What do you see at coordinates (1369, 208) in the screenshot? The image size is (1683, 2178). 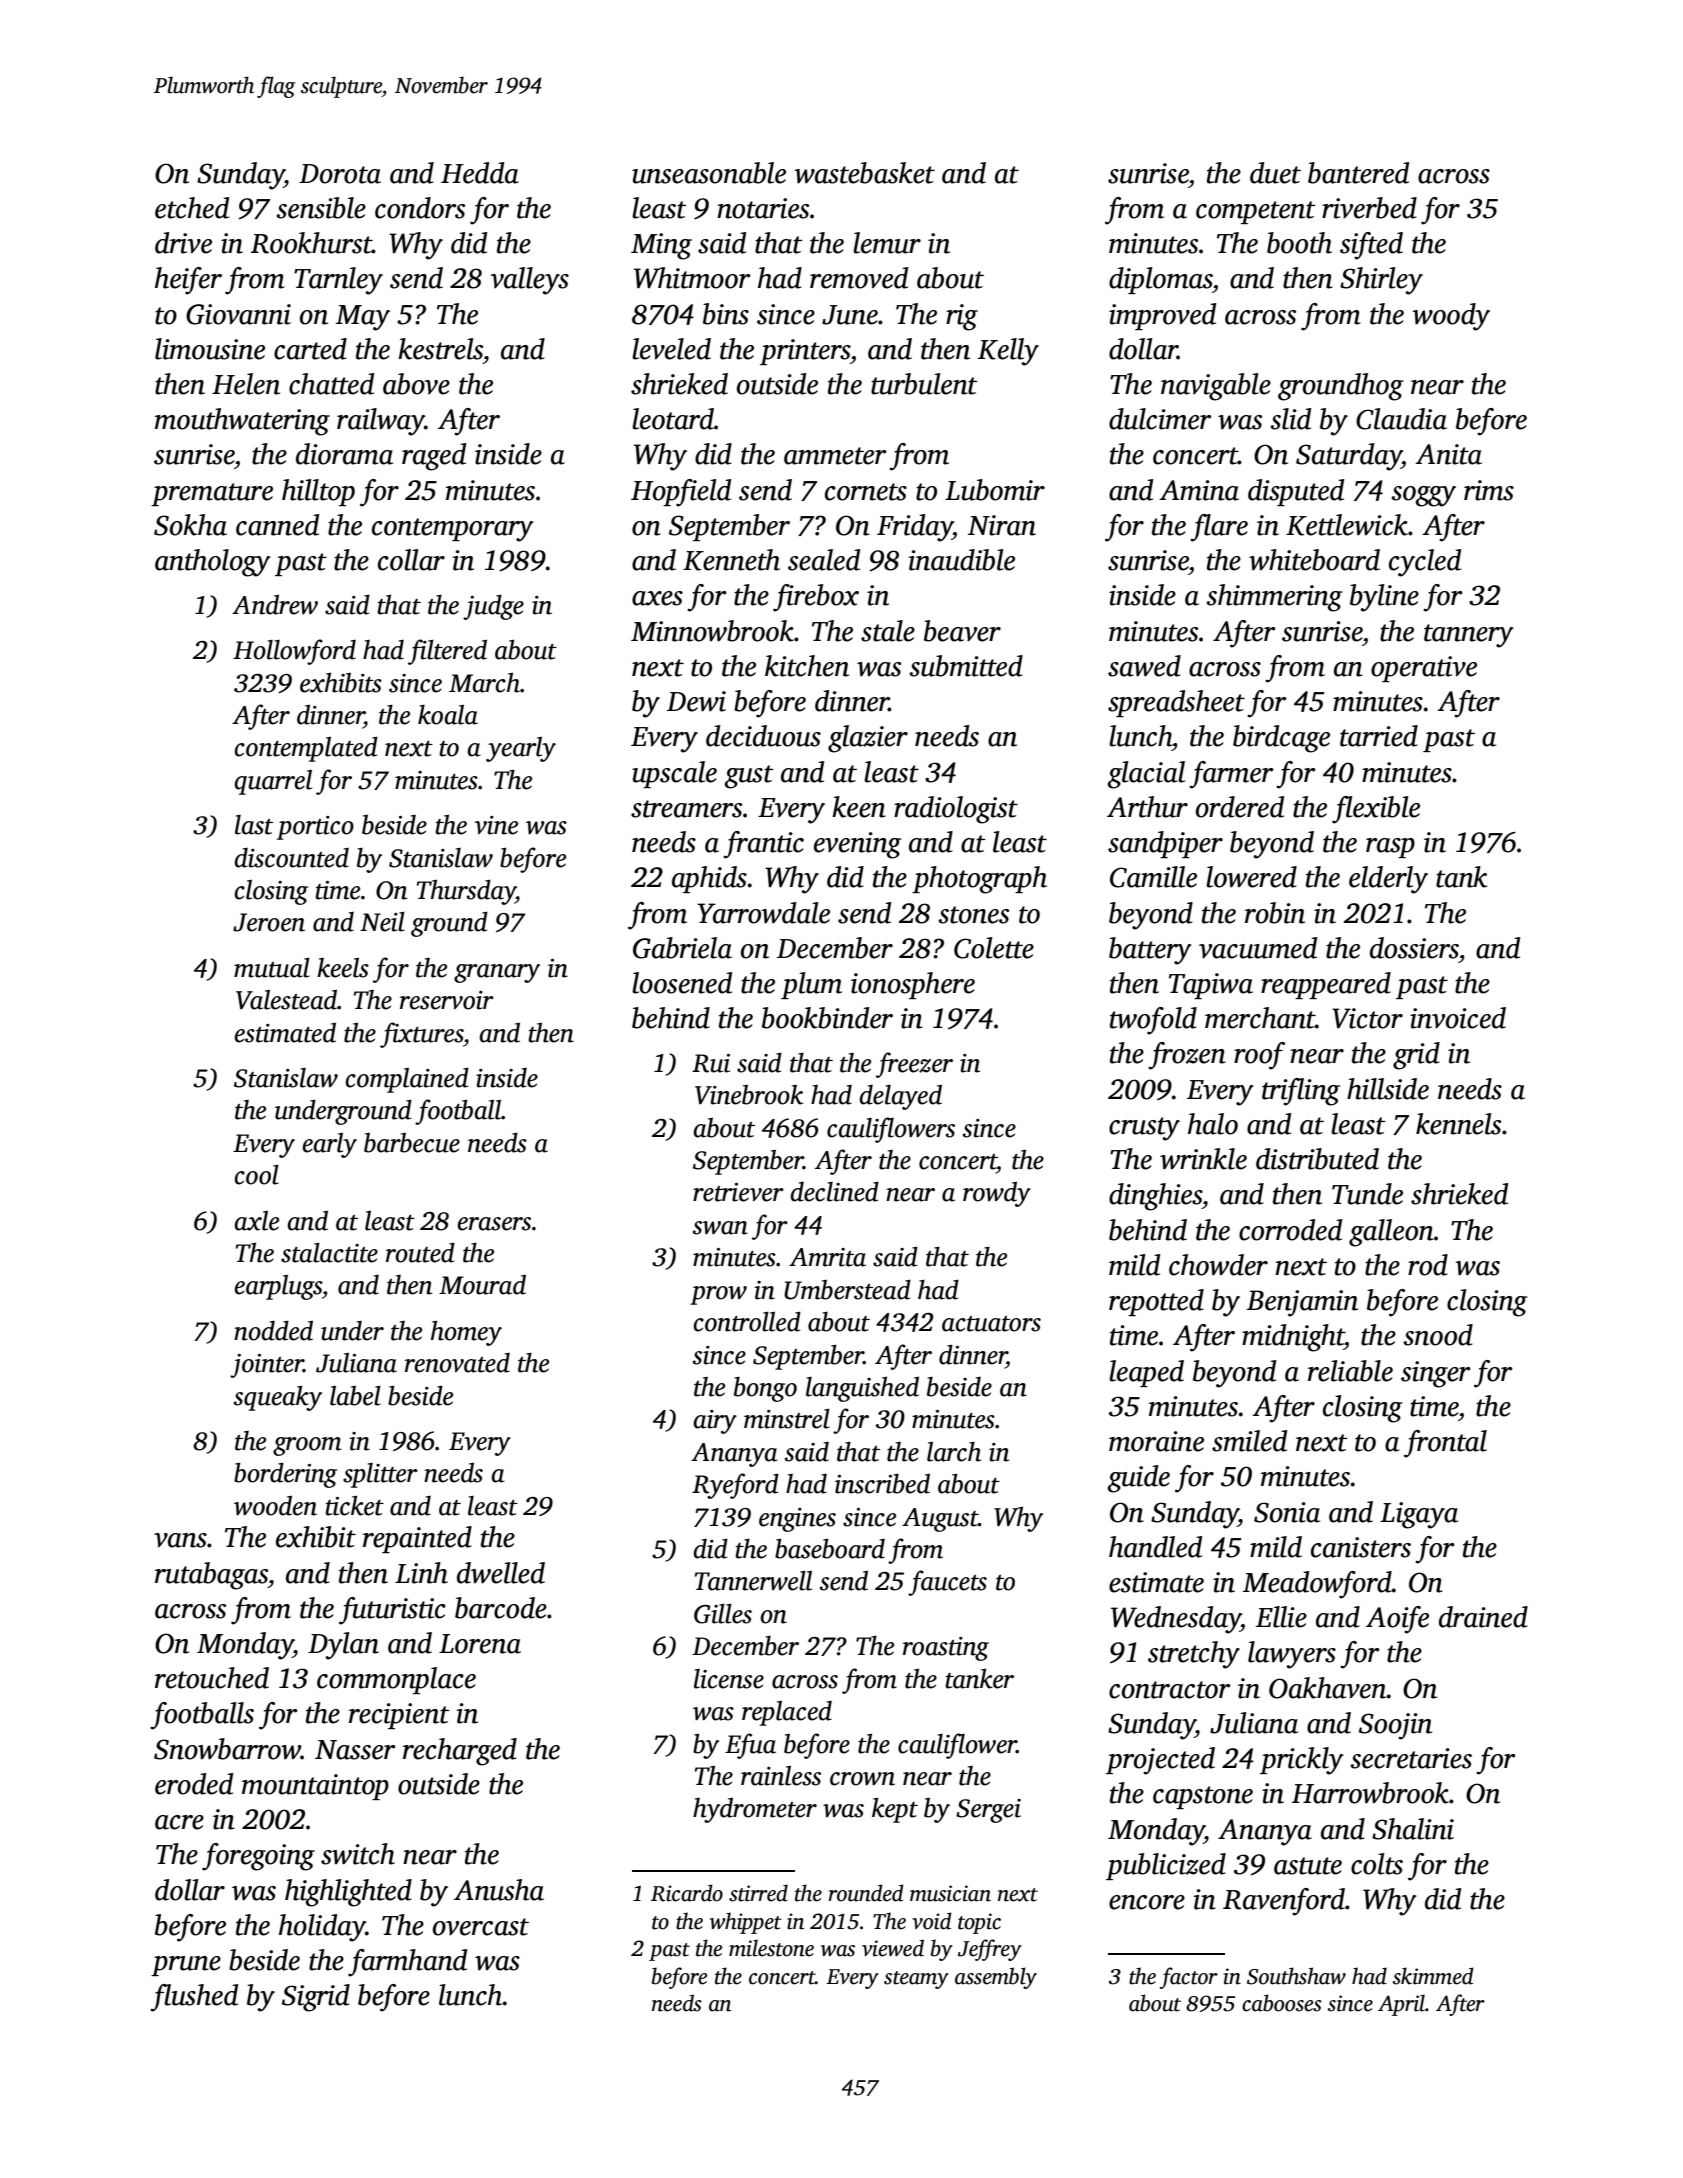 I see `riverbed` at bounding box center [1369, 208].
